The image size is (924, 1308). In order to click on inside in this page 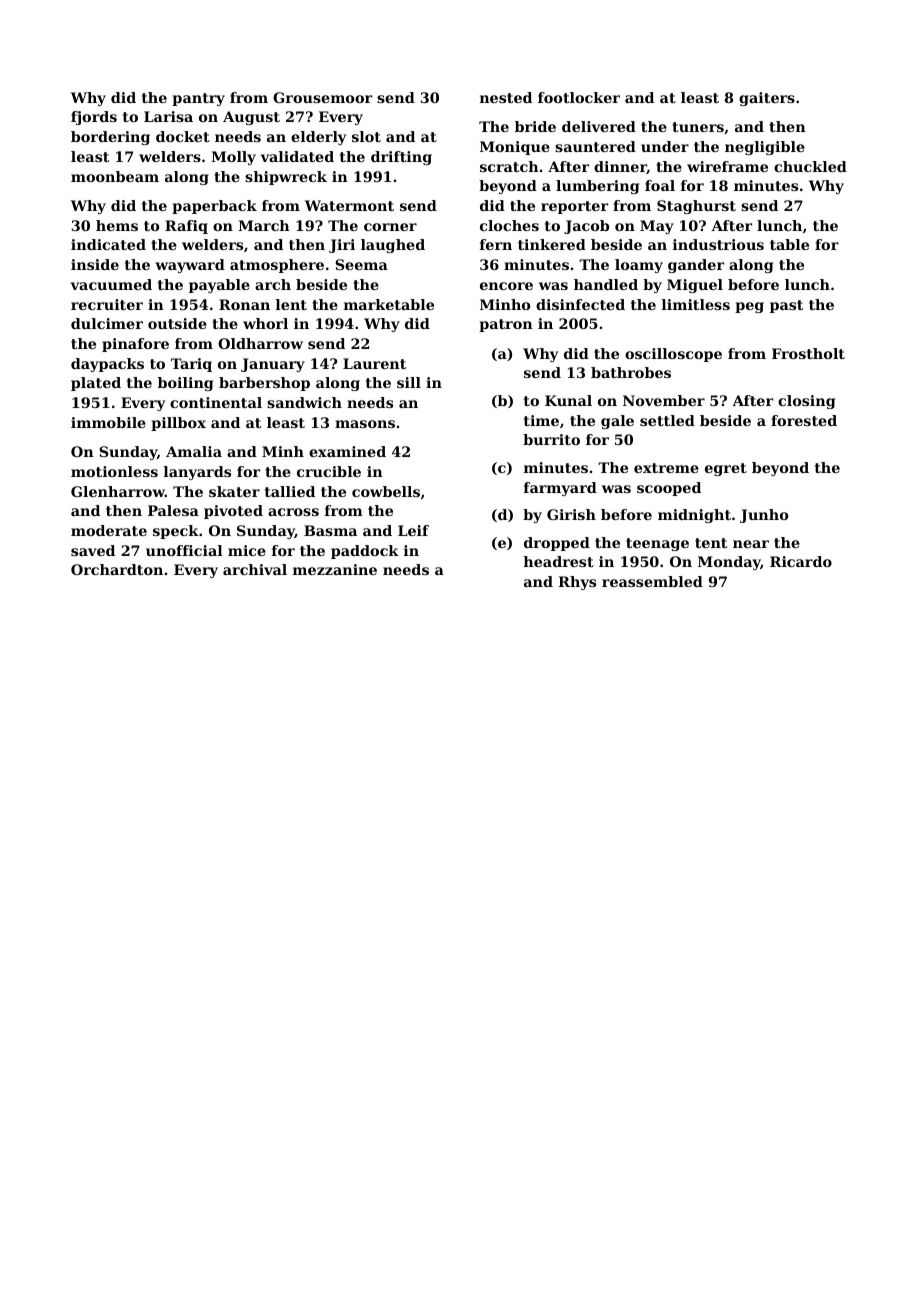, I will do `click(95, 264)`.
